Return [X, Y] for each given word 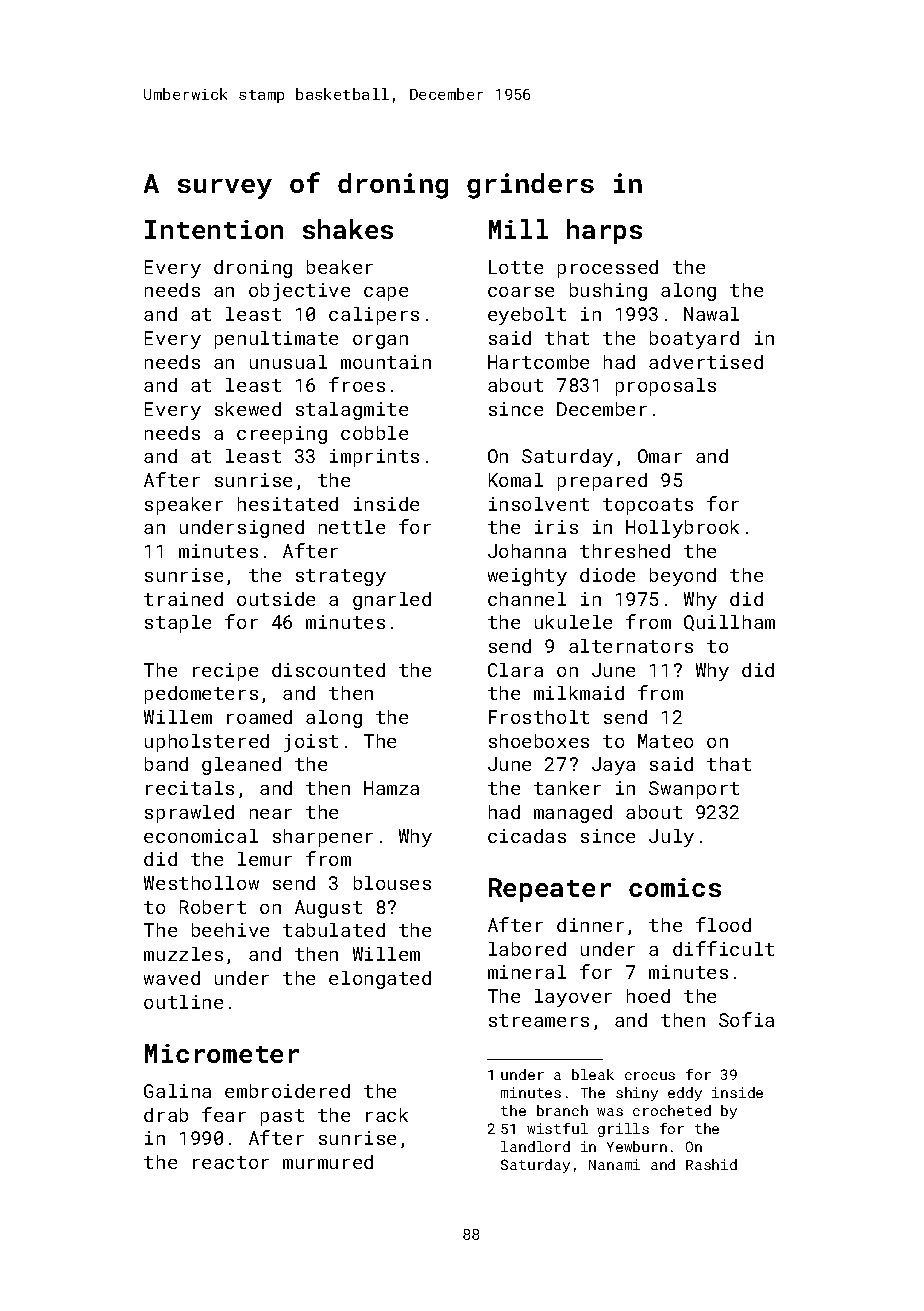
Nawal [711, 314]
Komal [516, 480]
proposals [666, 387]
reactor [231, 1162]
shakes [348, 229]
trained [183, 599]
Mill [518, 229]
